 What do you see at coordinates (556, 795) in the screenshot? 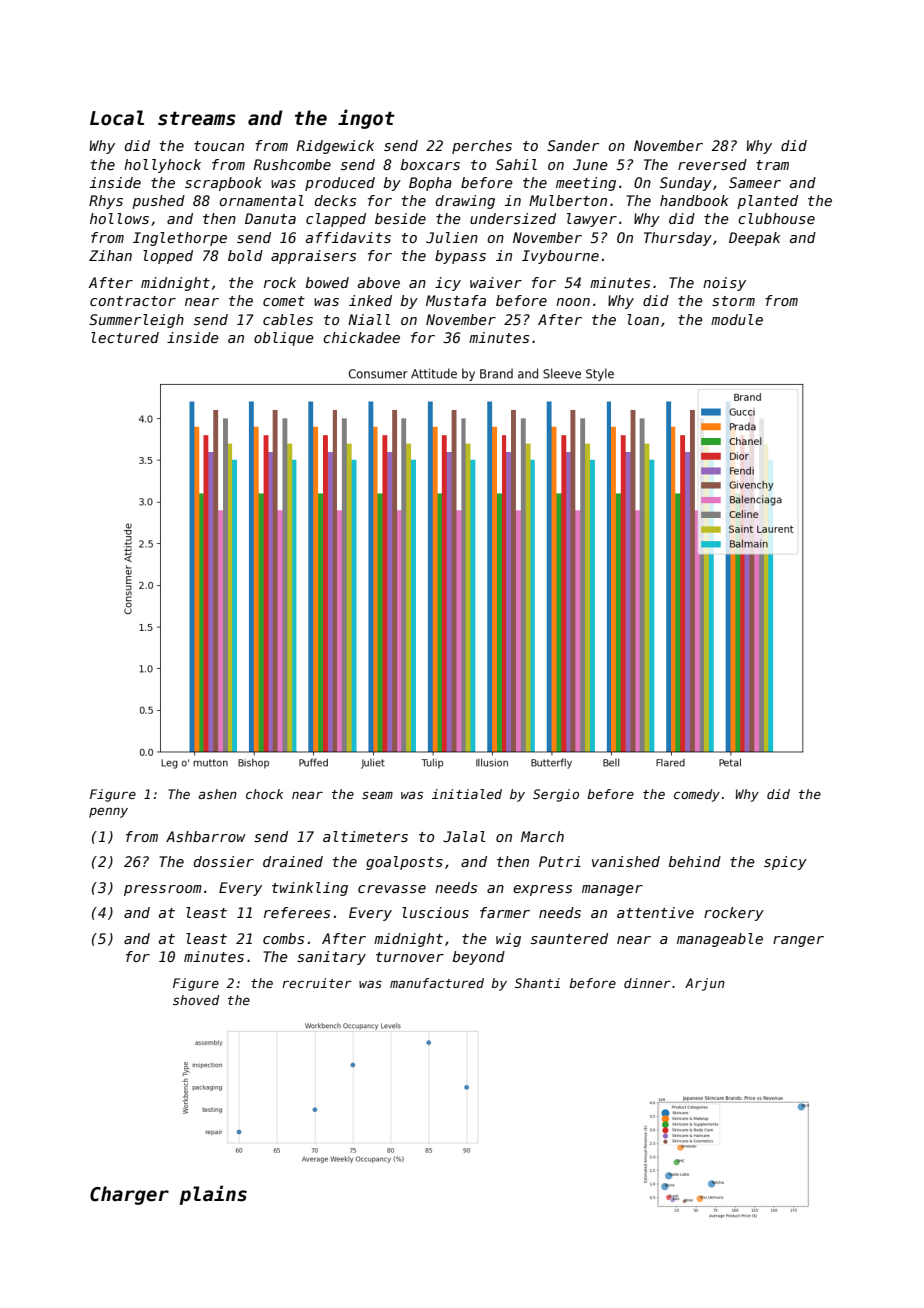
I see `Sergio` at bounding box center [556, 795].
